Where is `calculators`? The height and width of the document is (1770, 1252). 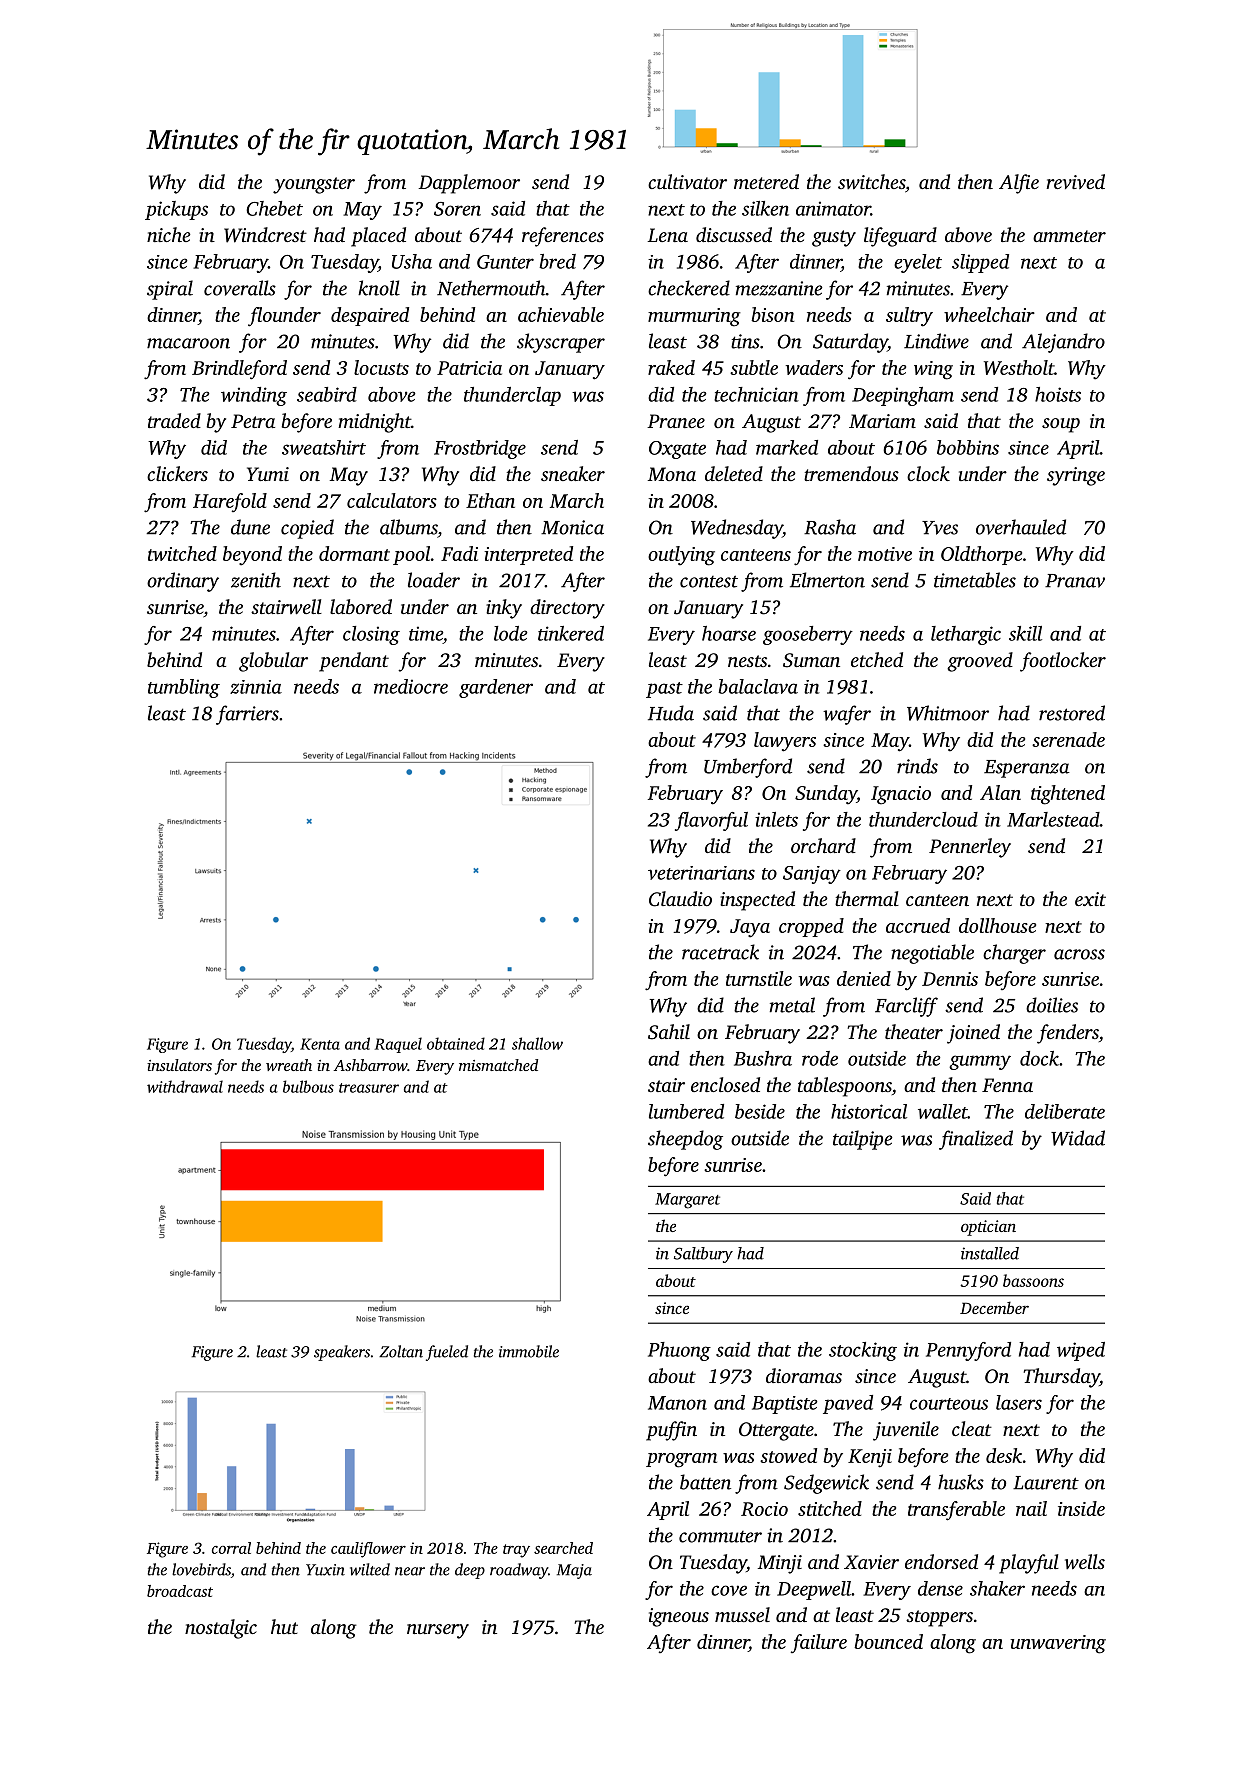
calculators is located at coordinates (392, 500).
